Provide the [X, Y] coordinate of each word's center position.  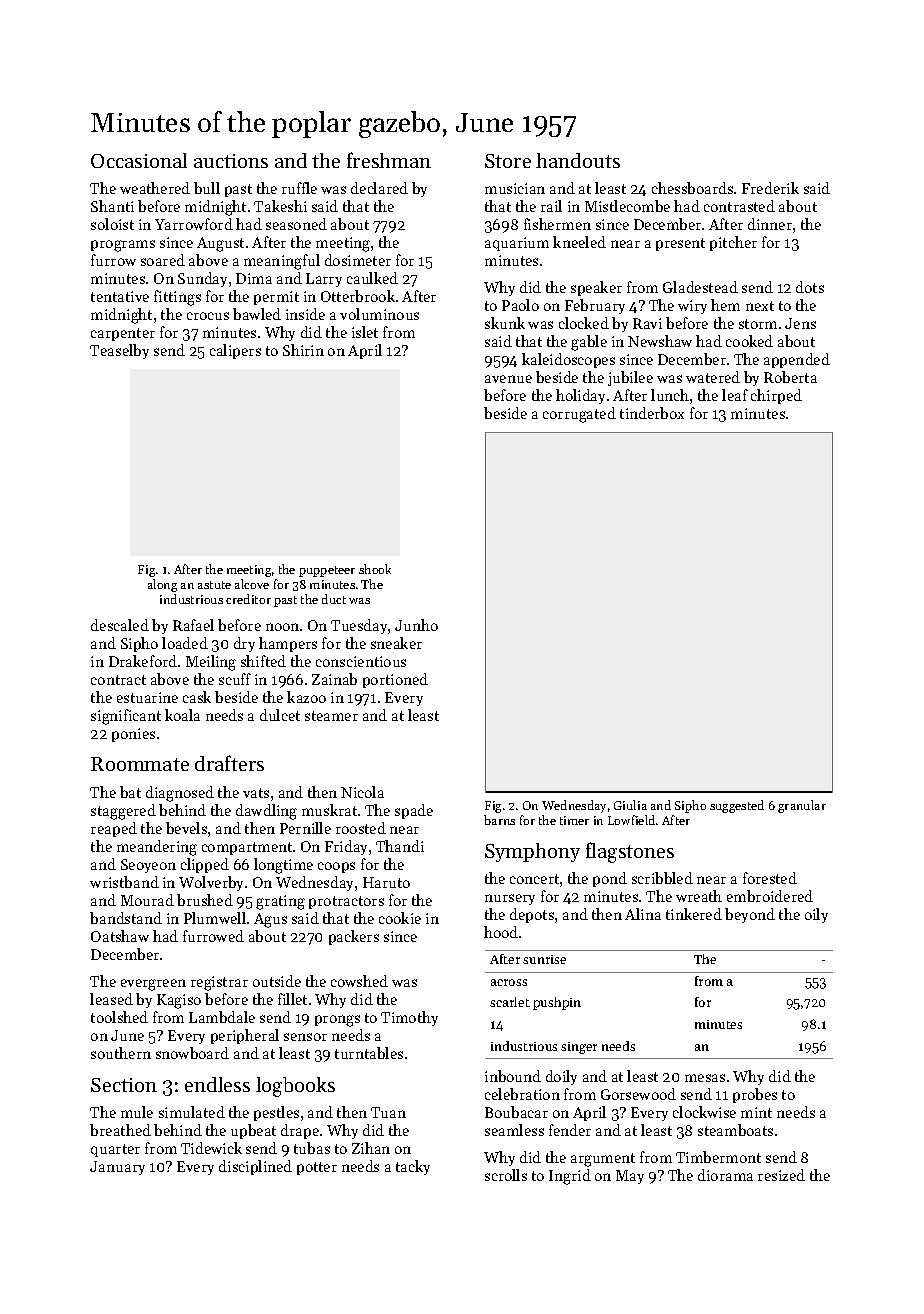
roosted [361, 828]
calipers [235, 351]
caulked [372, 278]
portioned [395, 680]
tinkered [694, 914]
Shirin [303, 350]
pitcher [733, 243]
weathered [155, 188]
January [117, 1168]
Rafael [193, 625]
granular [802, 806]
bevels [186, 828]
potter [317, 1168]
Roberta [790, 377]
